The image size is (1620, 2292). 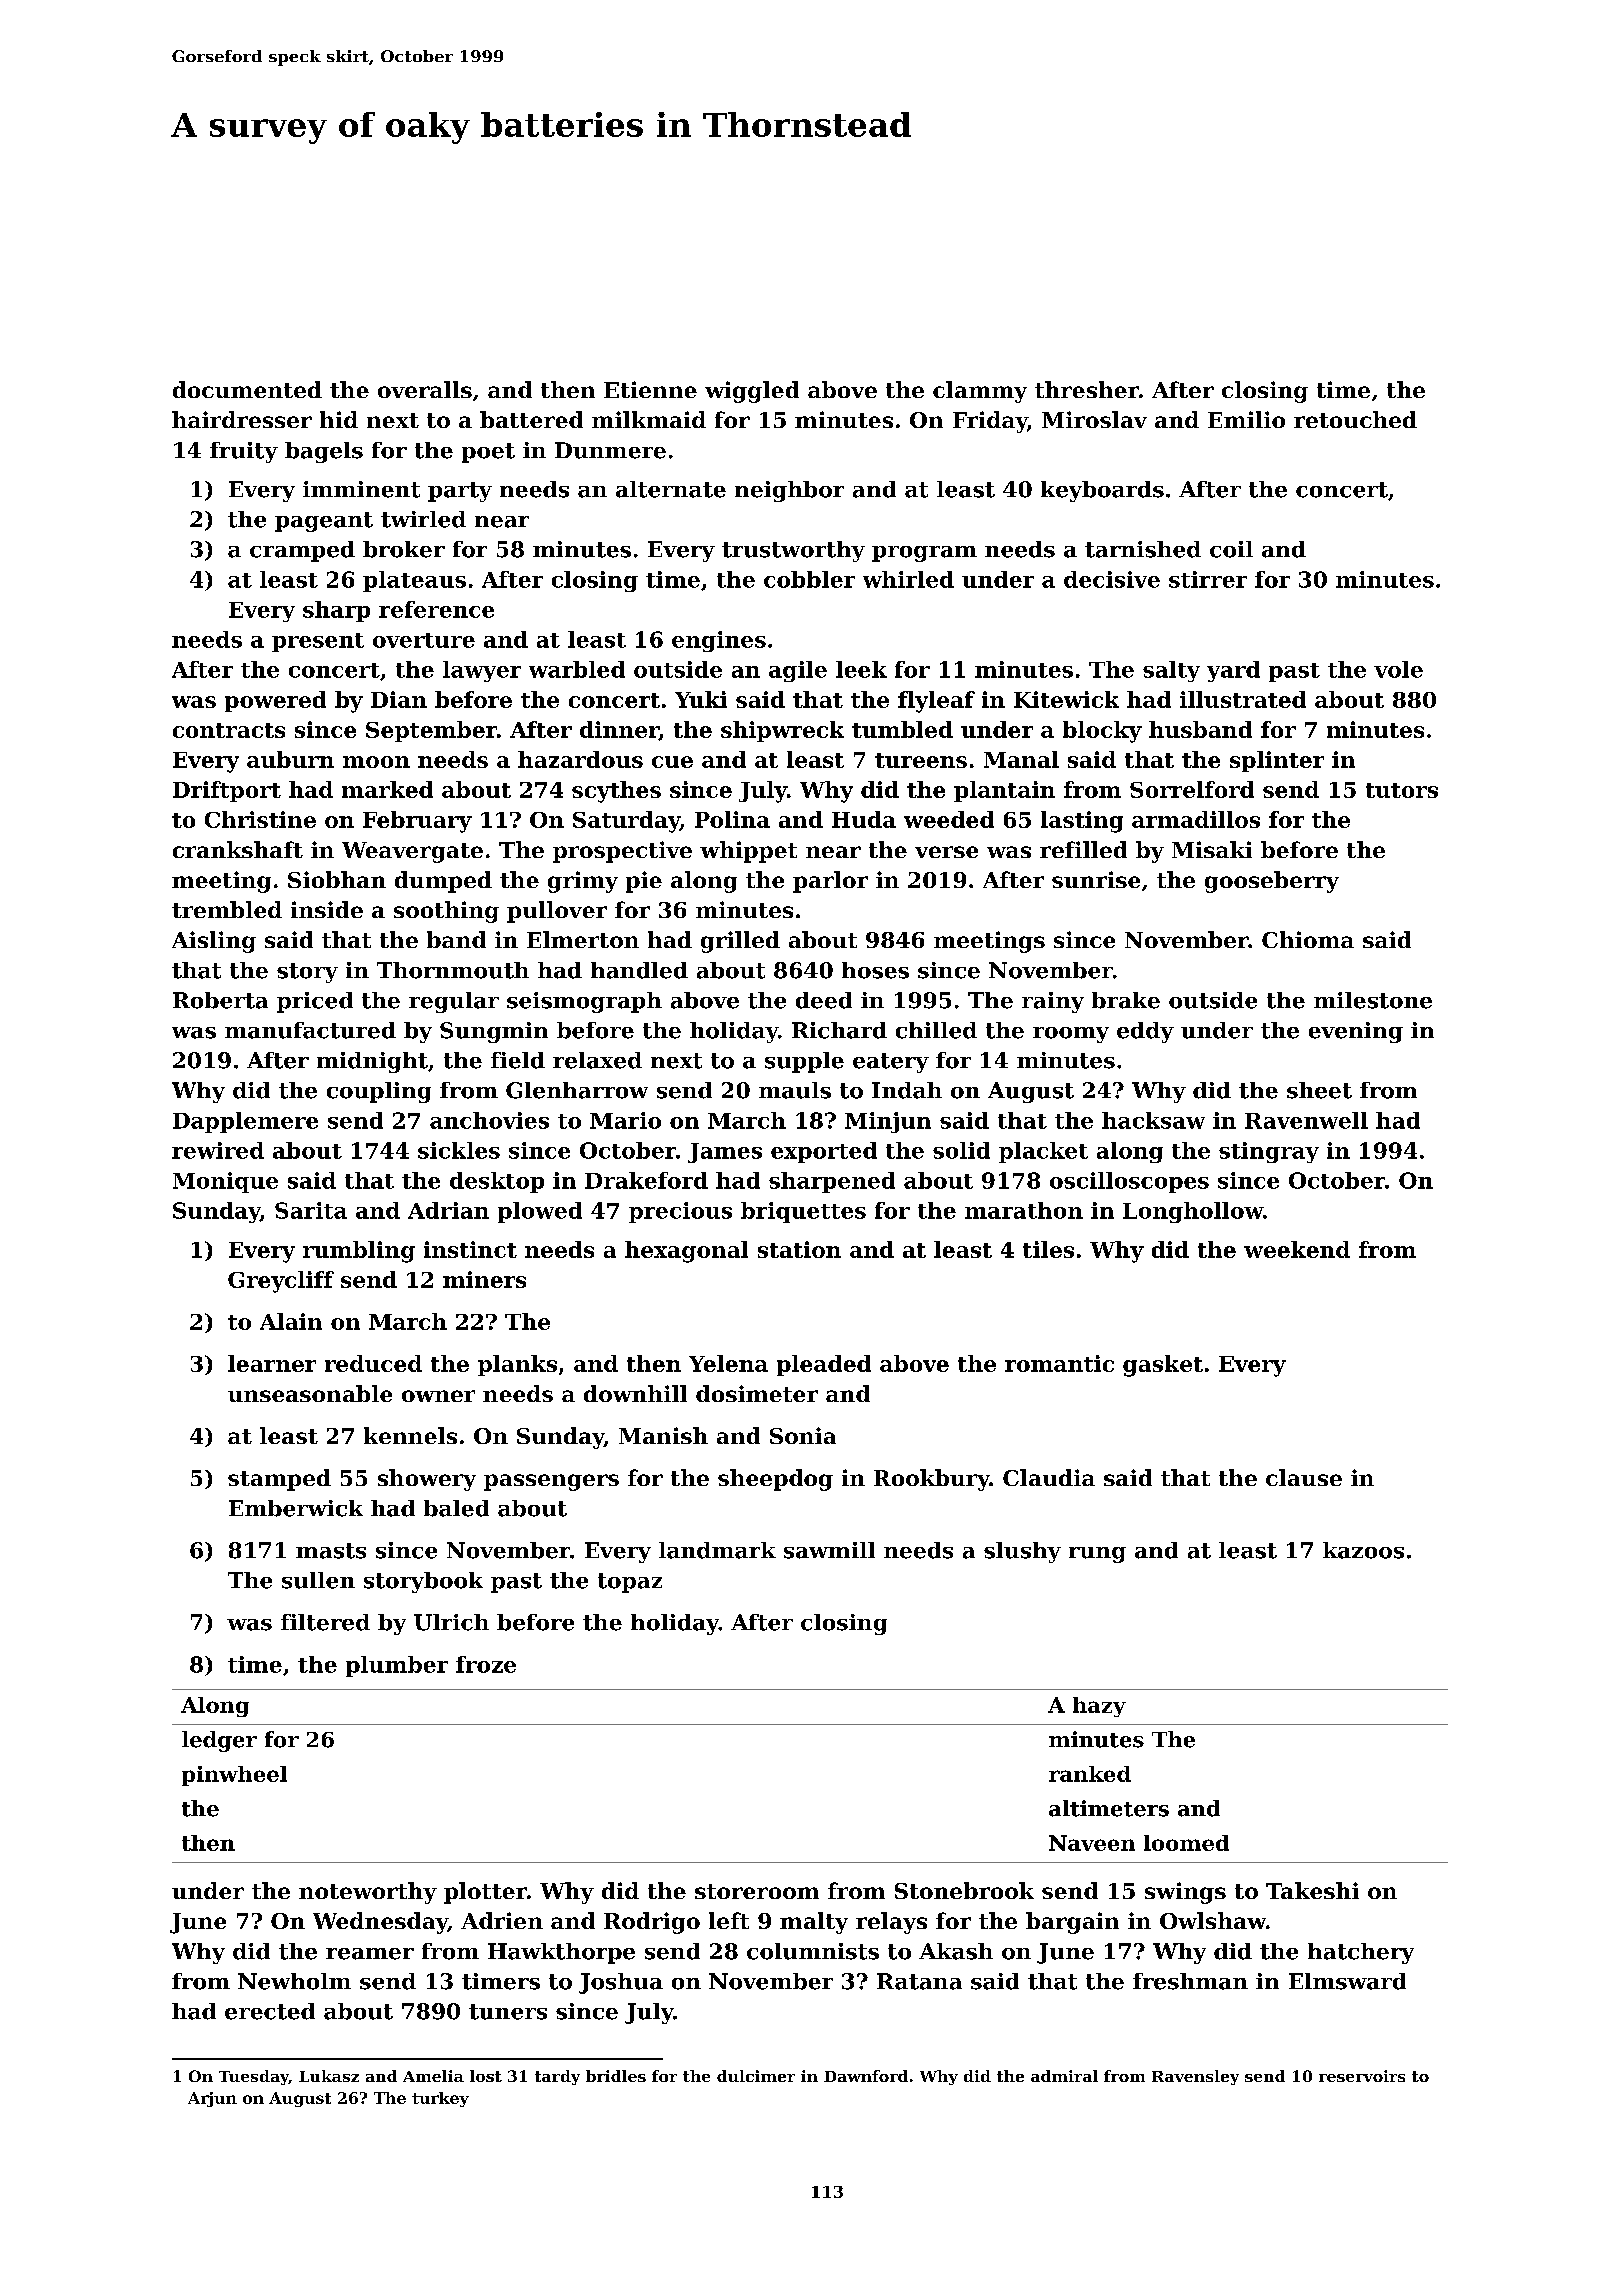 What do you see at coordinates (1053, 1002) in the page?
I see `rainy` at bounding box center [1053, 1002].
